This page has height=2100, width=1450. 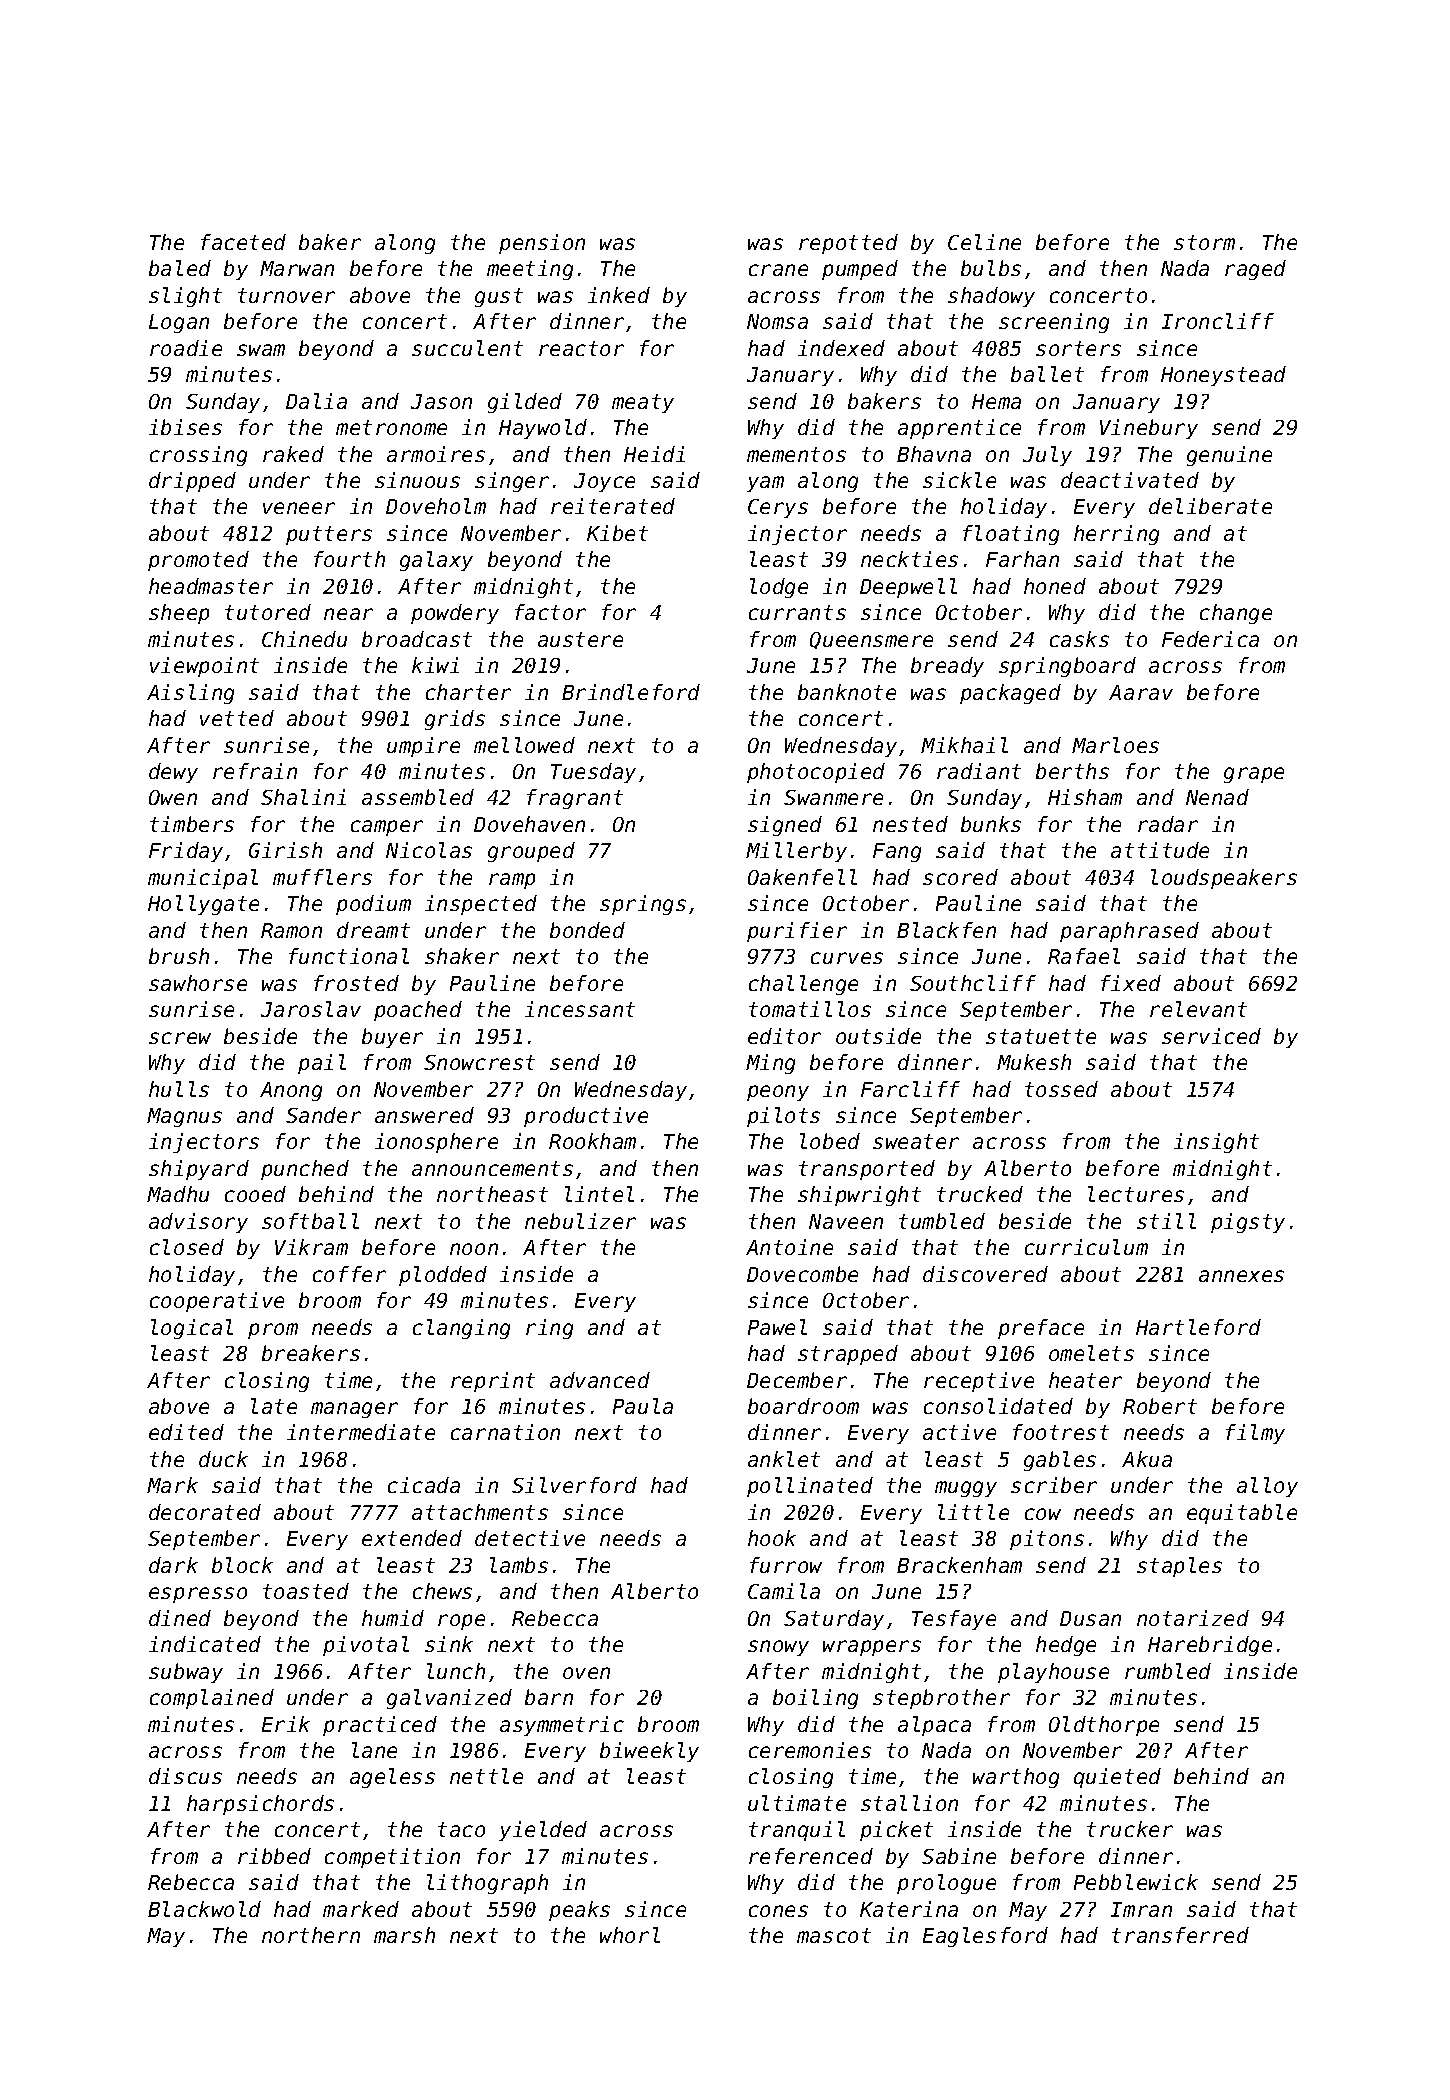 I want to click on viewpoint, so click(x=204, y=667).
